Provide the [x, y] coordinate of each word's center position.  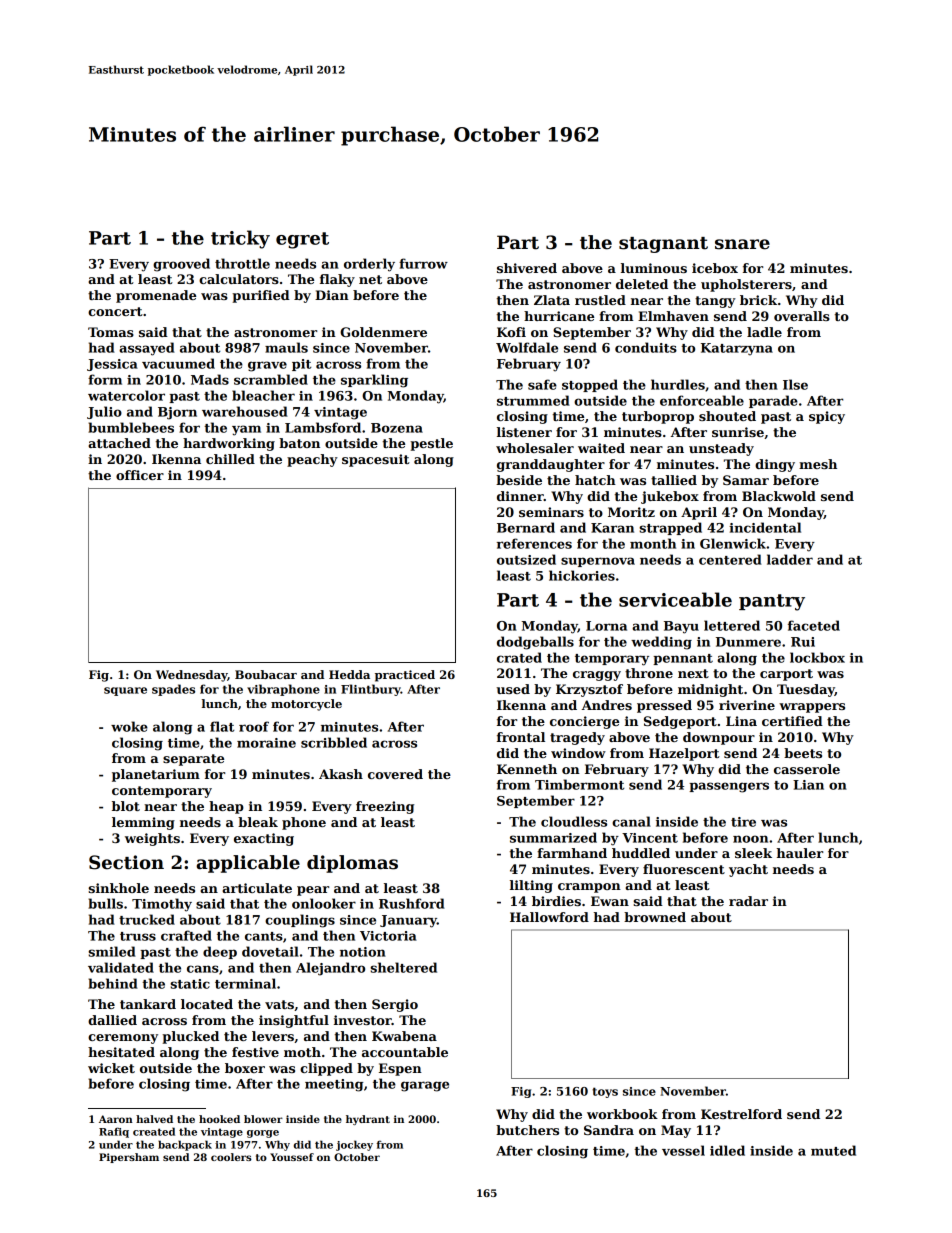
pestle [432, 444]
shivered [527, 268]
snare [742, 244]
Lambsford [323, 427]
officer [140, 475]
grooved [181, 265]
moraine [266, 743]
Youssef [292, 1157]
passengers [729, 787]
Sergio [395, 1005]
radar [748, 901]
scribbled [334, 742]
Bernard [526, 527]
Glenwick [733, 543]
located [207, 1004]
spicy [827, 417]
